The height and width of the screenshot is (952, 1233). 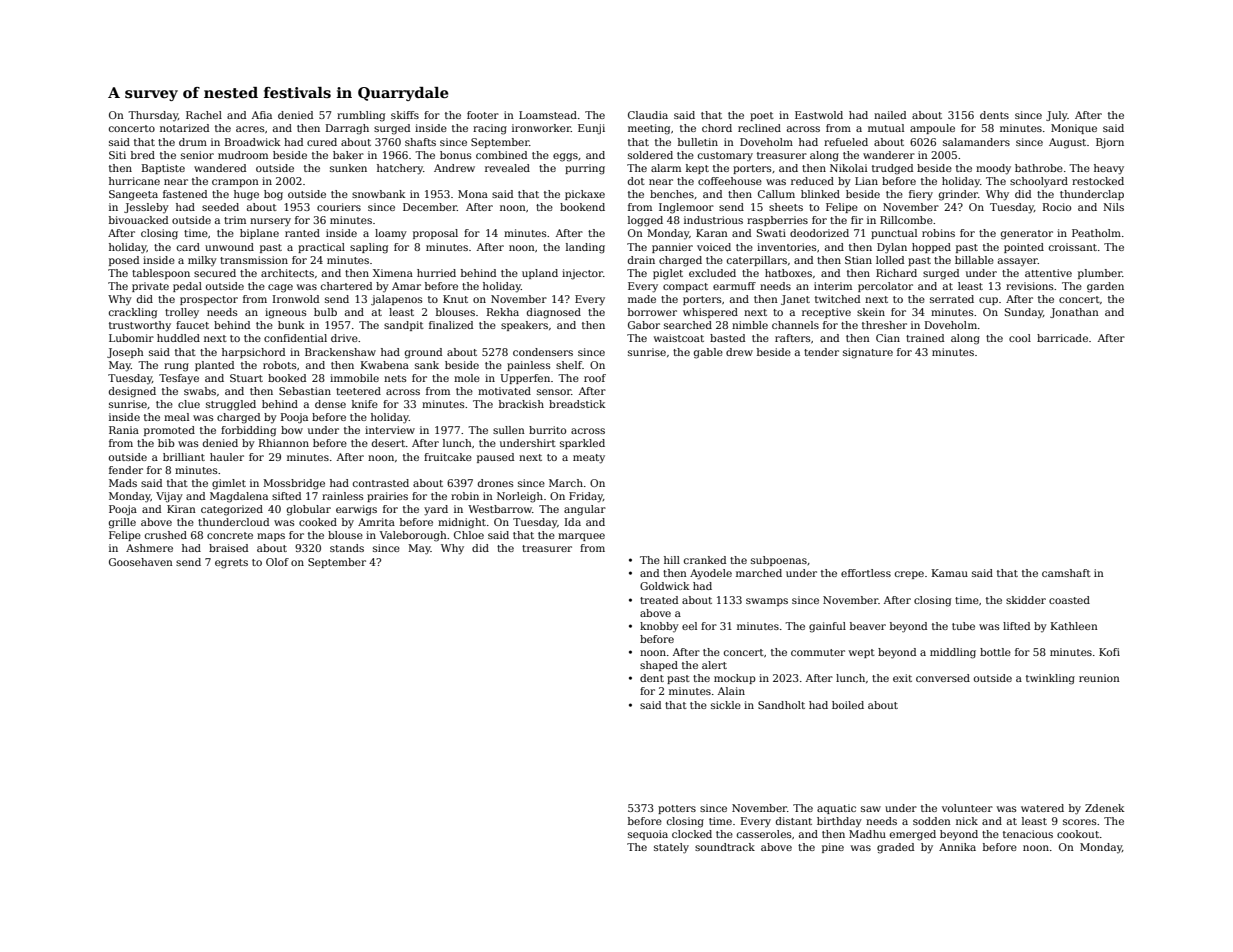 What do you see at coordinates (340, 352) in the screenshot?
I see `Brackenshaw` at bounding box center [340, 352].
